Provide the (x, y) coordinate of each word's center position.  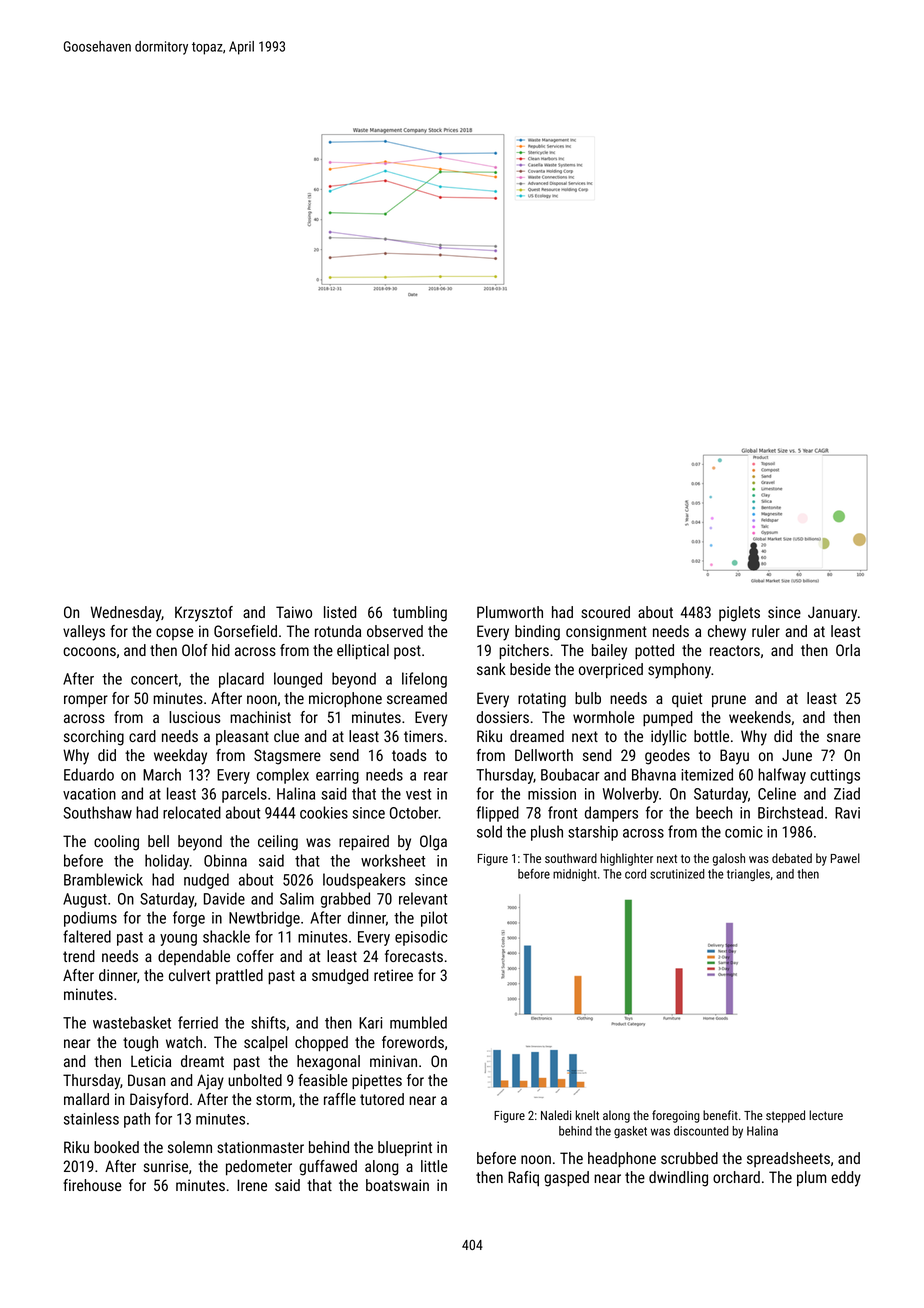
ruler (766, 631)
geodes (667, 757)
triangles (748, 875)
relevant (423, 898)
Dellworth (544, 755)
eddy (846, 1179)
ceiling (278, 843)
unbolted (255, 1080)
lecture (826, 1115)
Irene (252, 1185)
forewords (413, 1042)
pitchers (524, 652)
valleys (84, 633)
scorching (94, 738)
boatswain (397, 1185)
